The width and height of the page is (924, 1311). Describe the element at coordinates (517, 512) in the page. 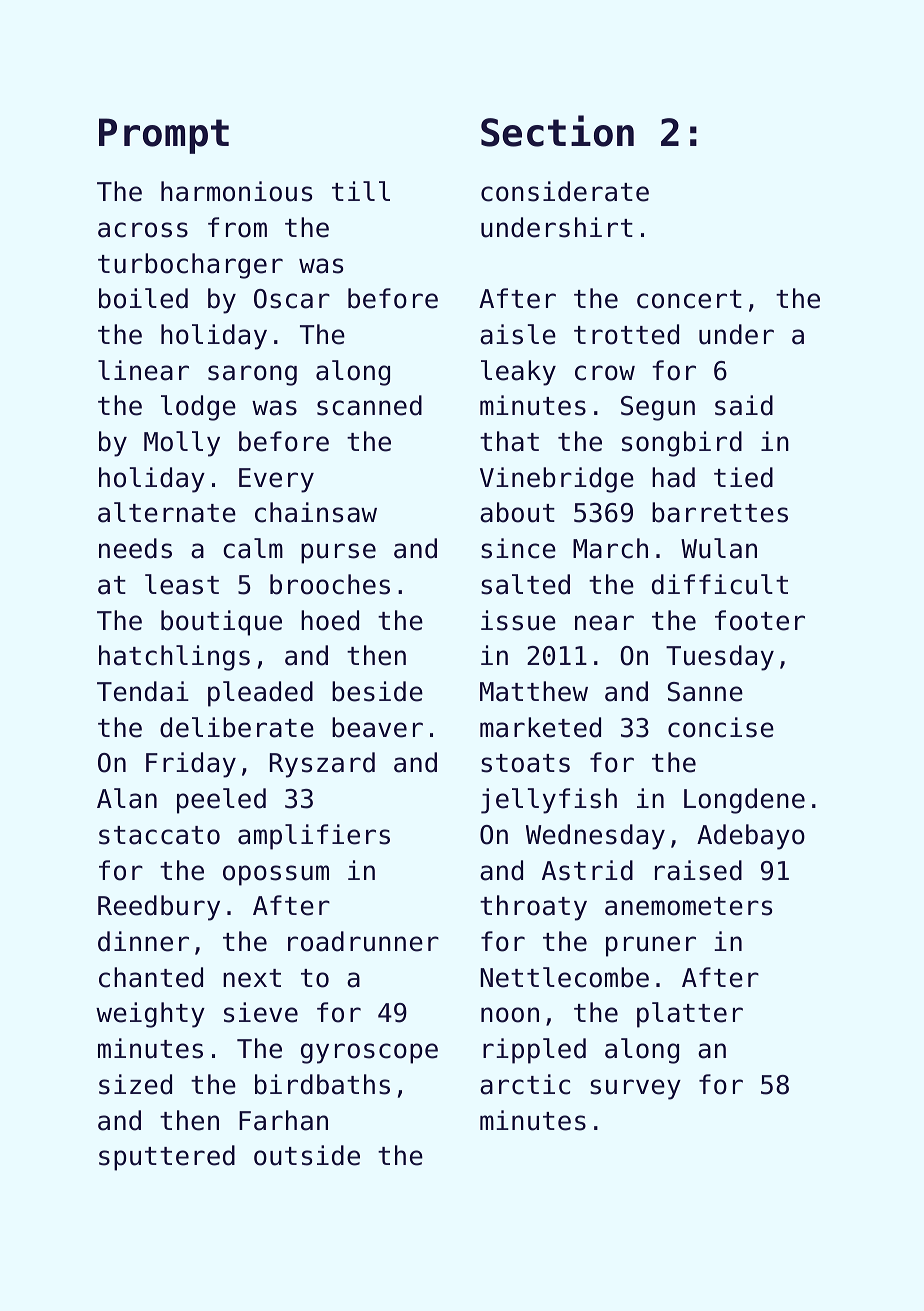

I see `about` at that location.
